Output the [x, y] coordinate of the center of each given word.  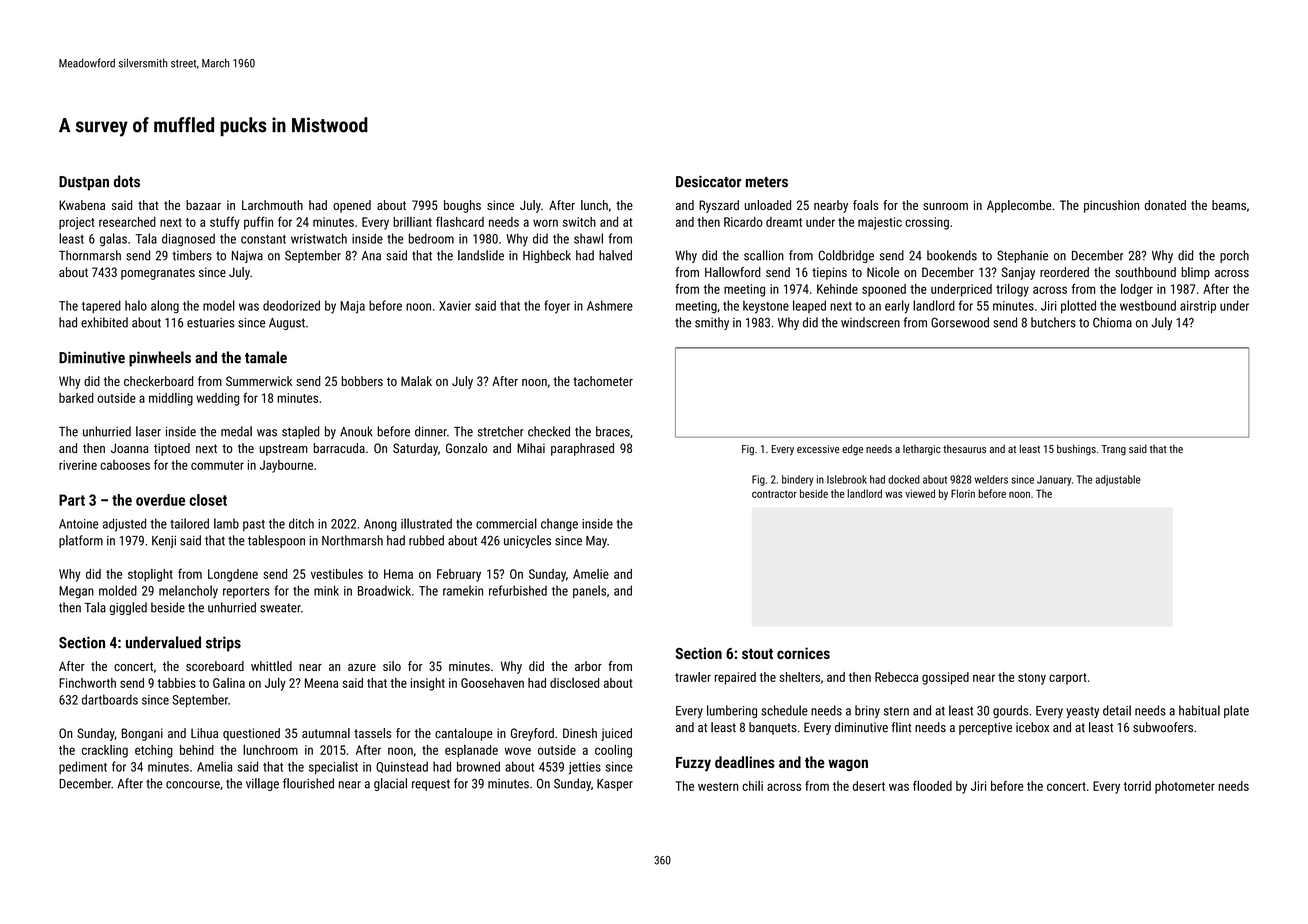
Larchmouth [272, 205]
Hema [398, 574]
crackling [105, 751]
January [1054, 480]
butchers [1053, 322]
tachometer [603, 381]
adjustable [1118, 480]
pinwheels [160, 359]
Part [72, 500]
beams [1229, 205]
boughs [462, 206]
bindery [798, 480]
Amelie [591, 574]
